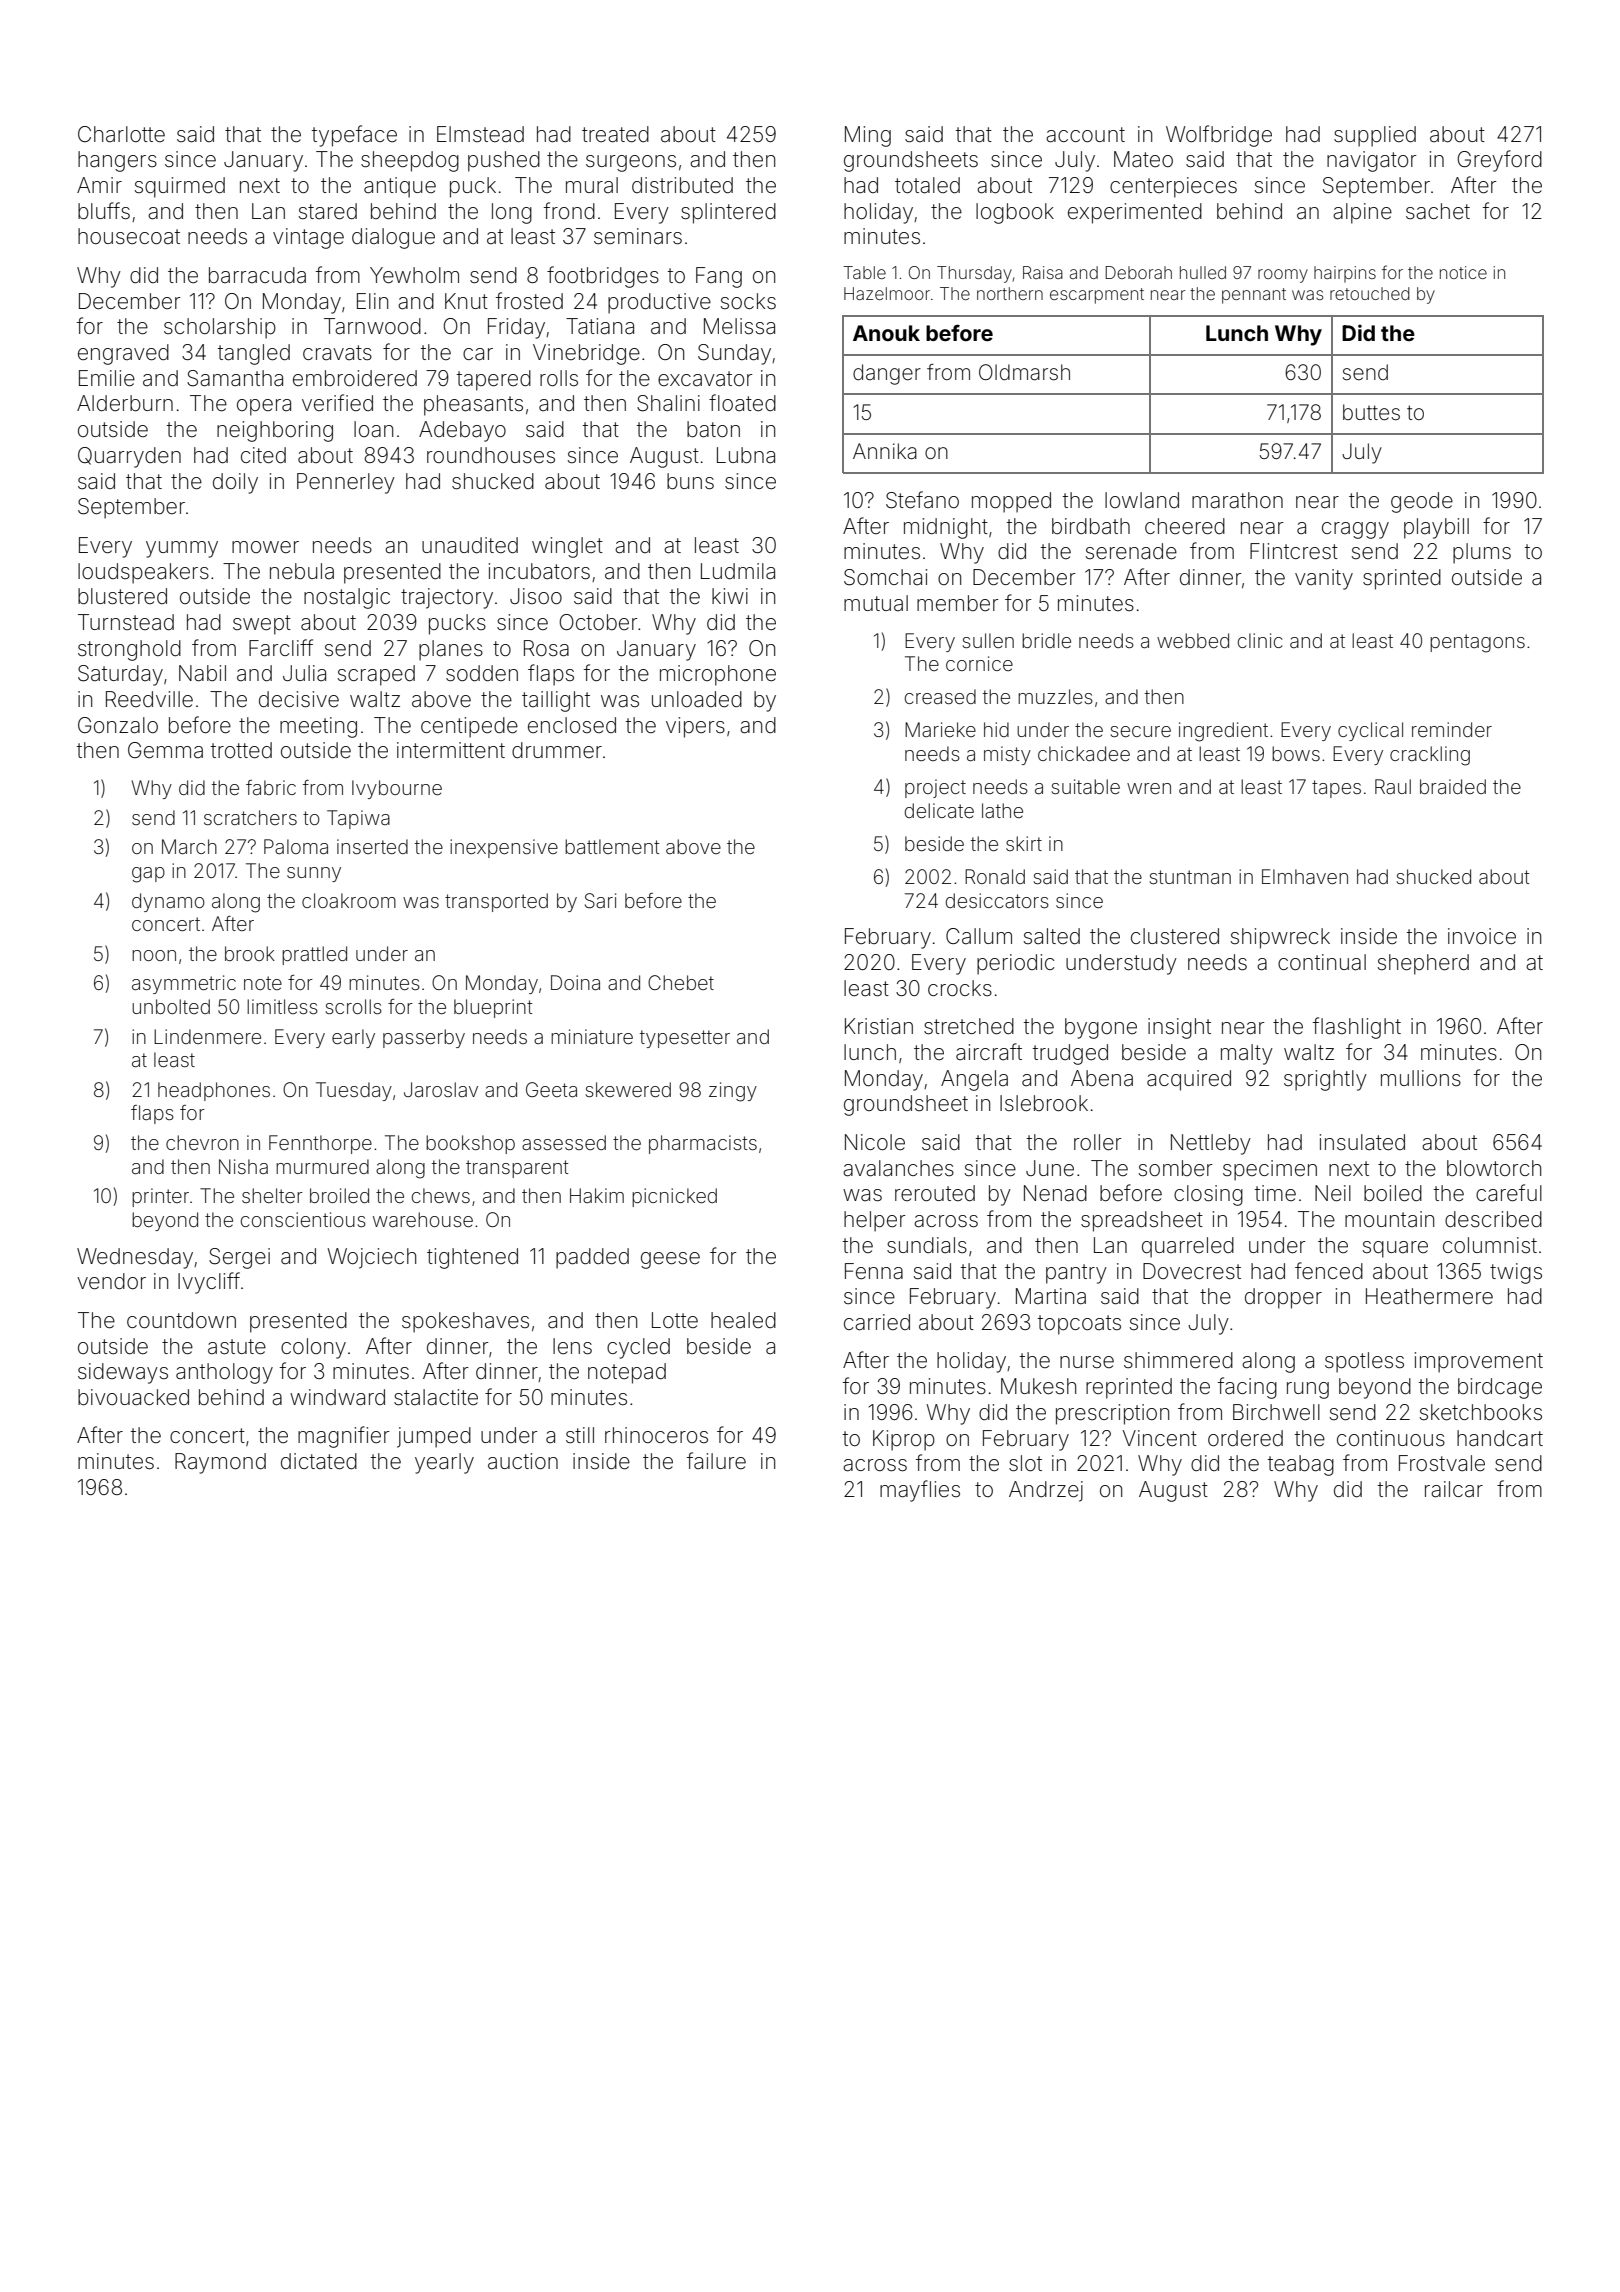 The height and width of the page is (2292, 1620). What do you see at coordinates (1193, 640) in the page?
I see `webbed` at bounding box center [1193, 640].
